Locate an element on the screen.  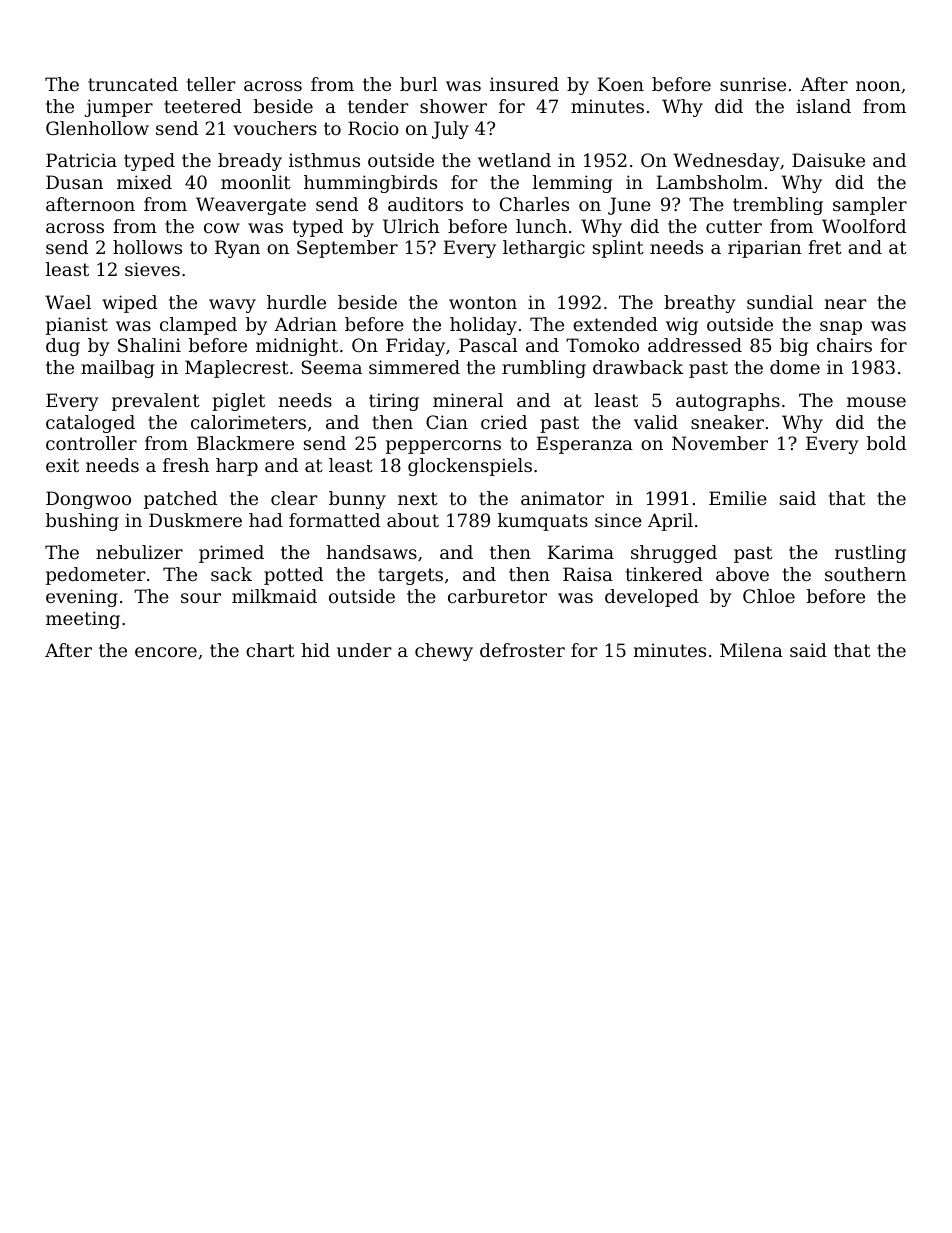
Esperanza is located at coordinates (585, 445).
